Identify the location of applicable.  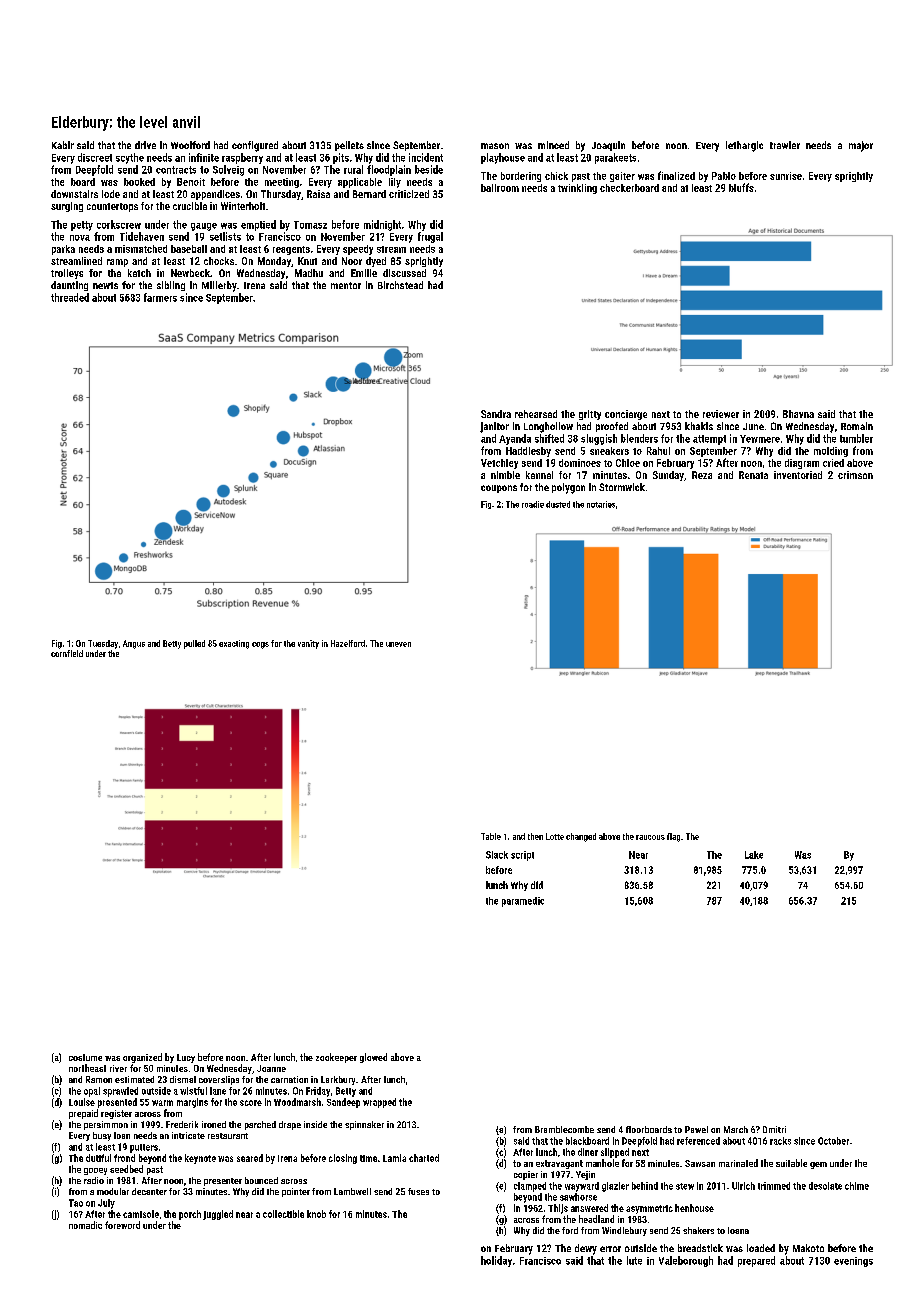
(360, 183).
